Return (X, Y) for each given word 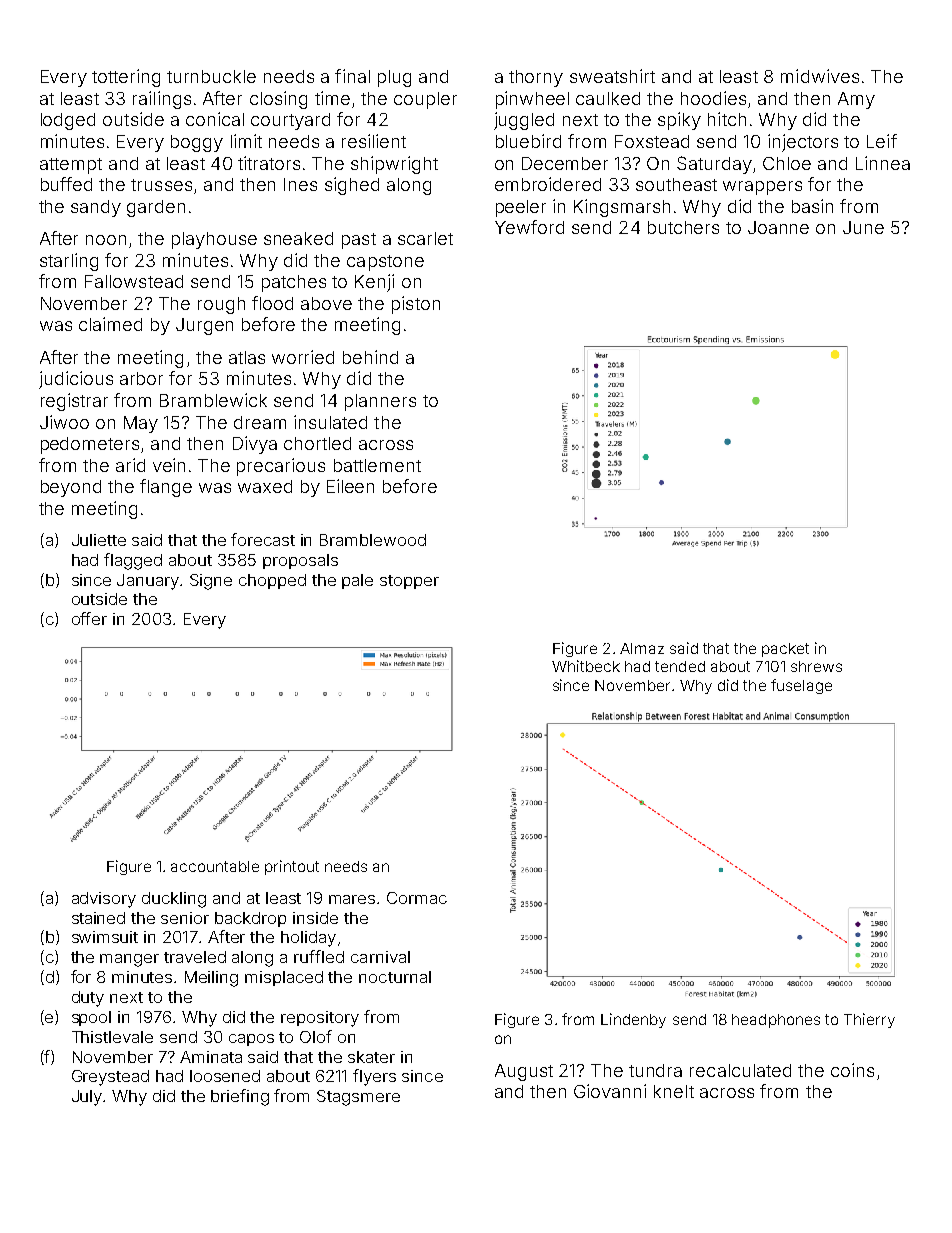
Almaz (642, 648)
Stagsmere (358, 1098)
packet (785, 650)
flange (166, 488)
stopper (409, 582)
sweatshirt (612, 76)
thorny (536, 78)
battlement (377, 465)
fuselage (801, 686)
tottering (126, 78)
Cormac (417, 898)
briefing (240, 1097)
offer (89, 618)
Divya (255, 445)
